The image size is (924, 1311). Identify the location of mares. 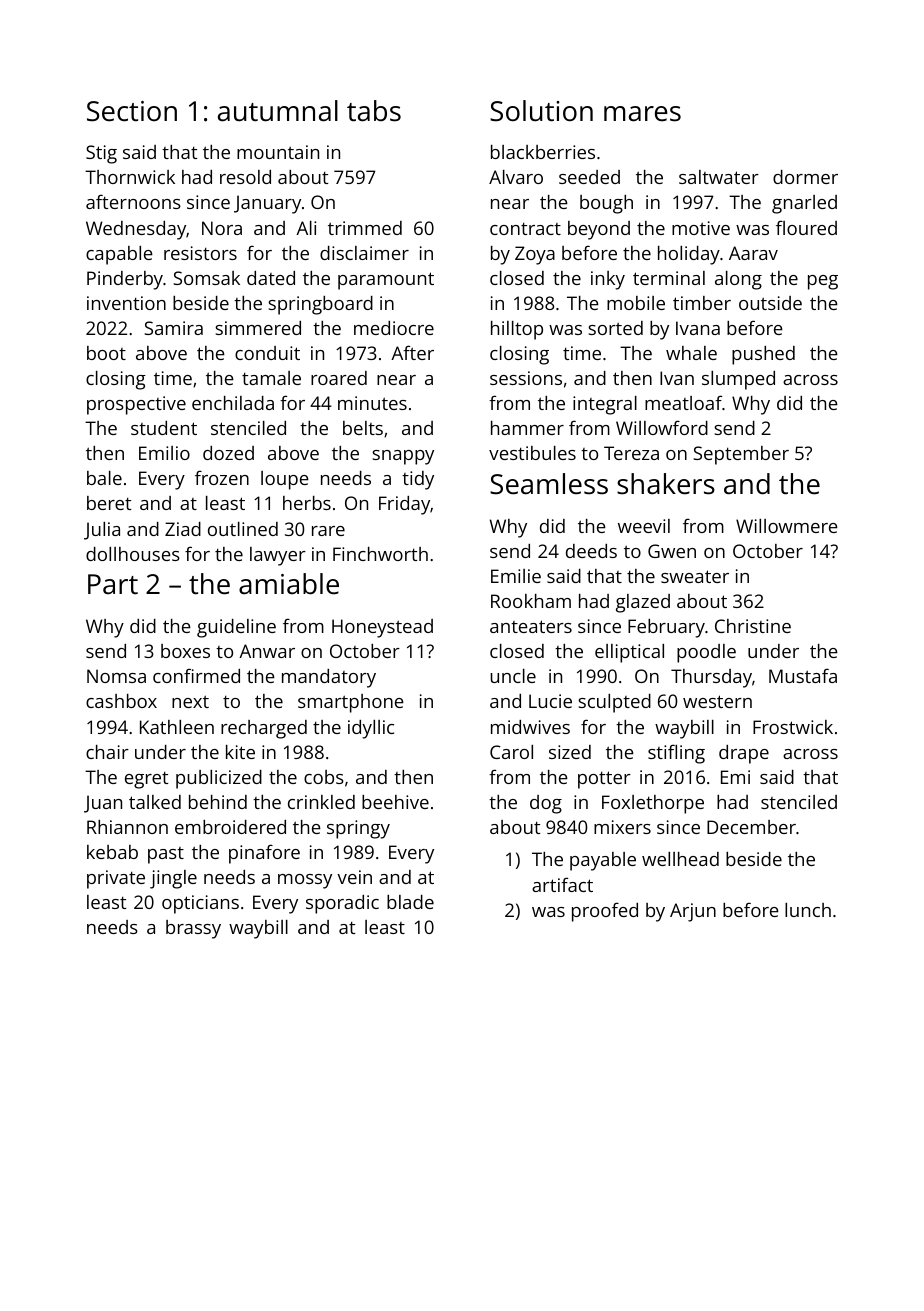
(642, 114).
